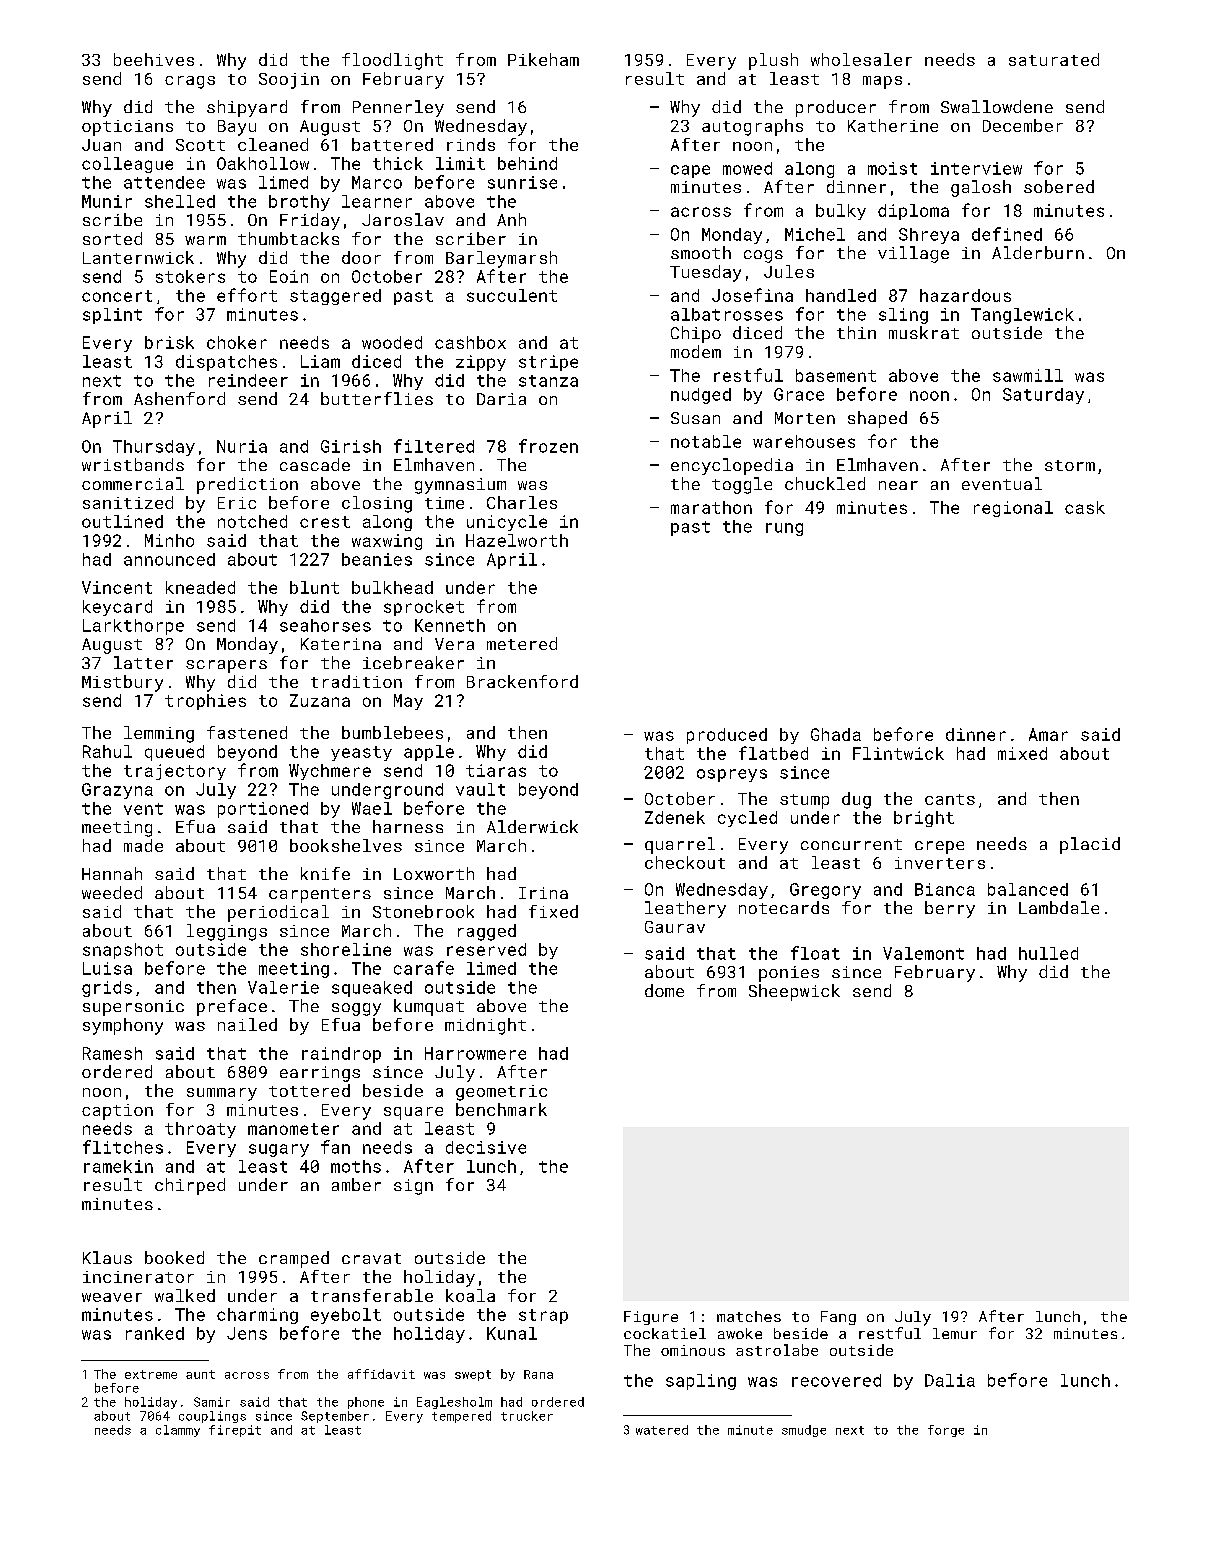 This screenshot has height=1565, width=1210. I want to click on wholesaler, so click(861, 59).
